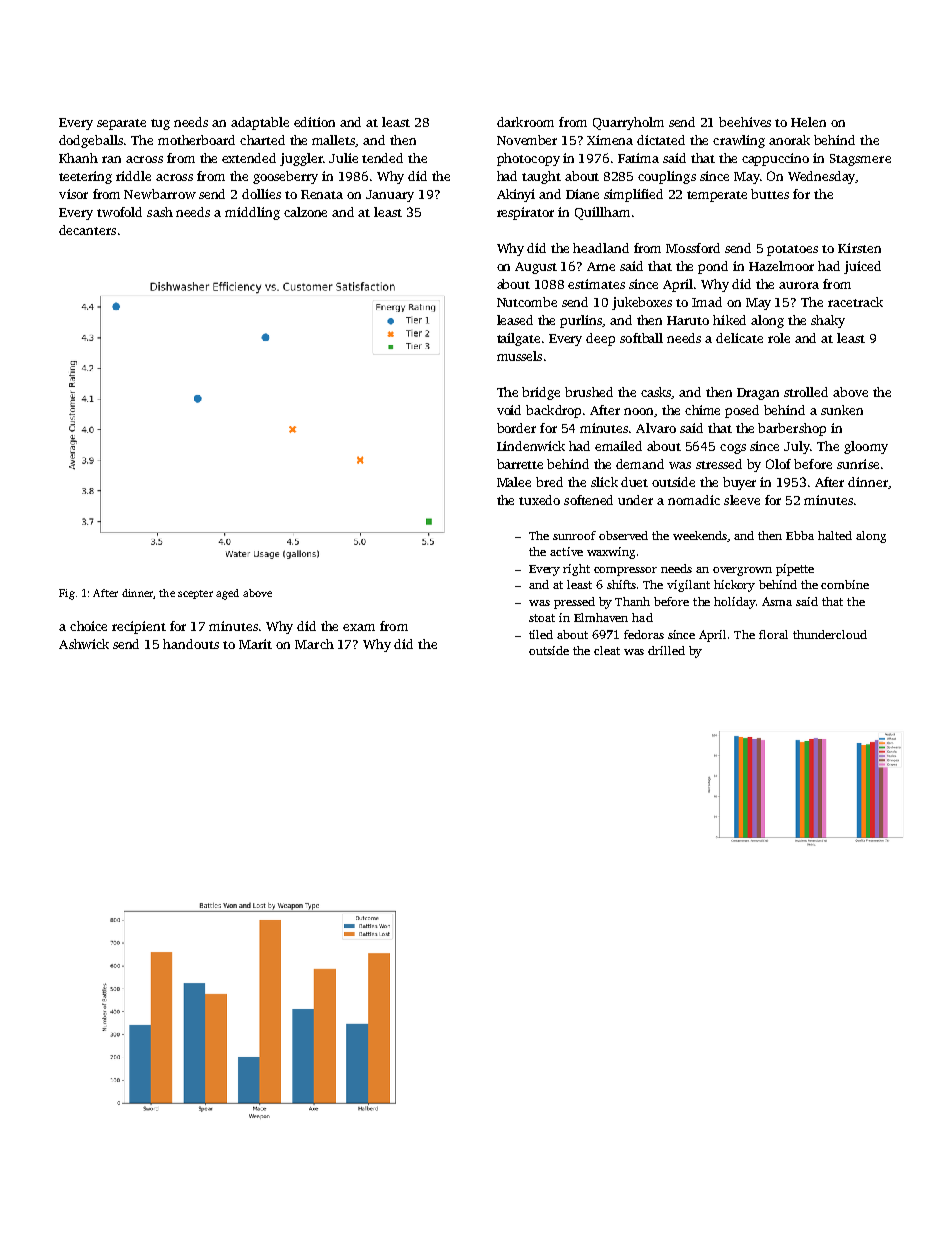  What do you see at coordinates (666, 650) in the screenshot?
I see `drilled` at bounding box center [666, 650].
